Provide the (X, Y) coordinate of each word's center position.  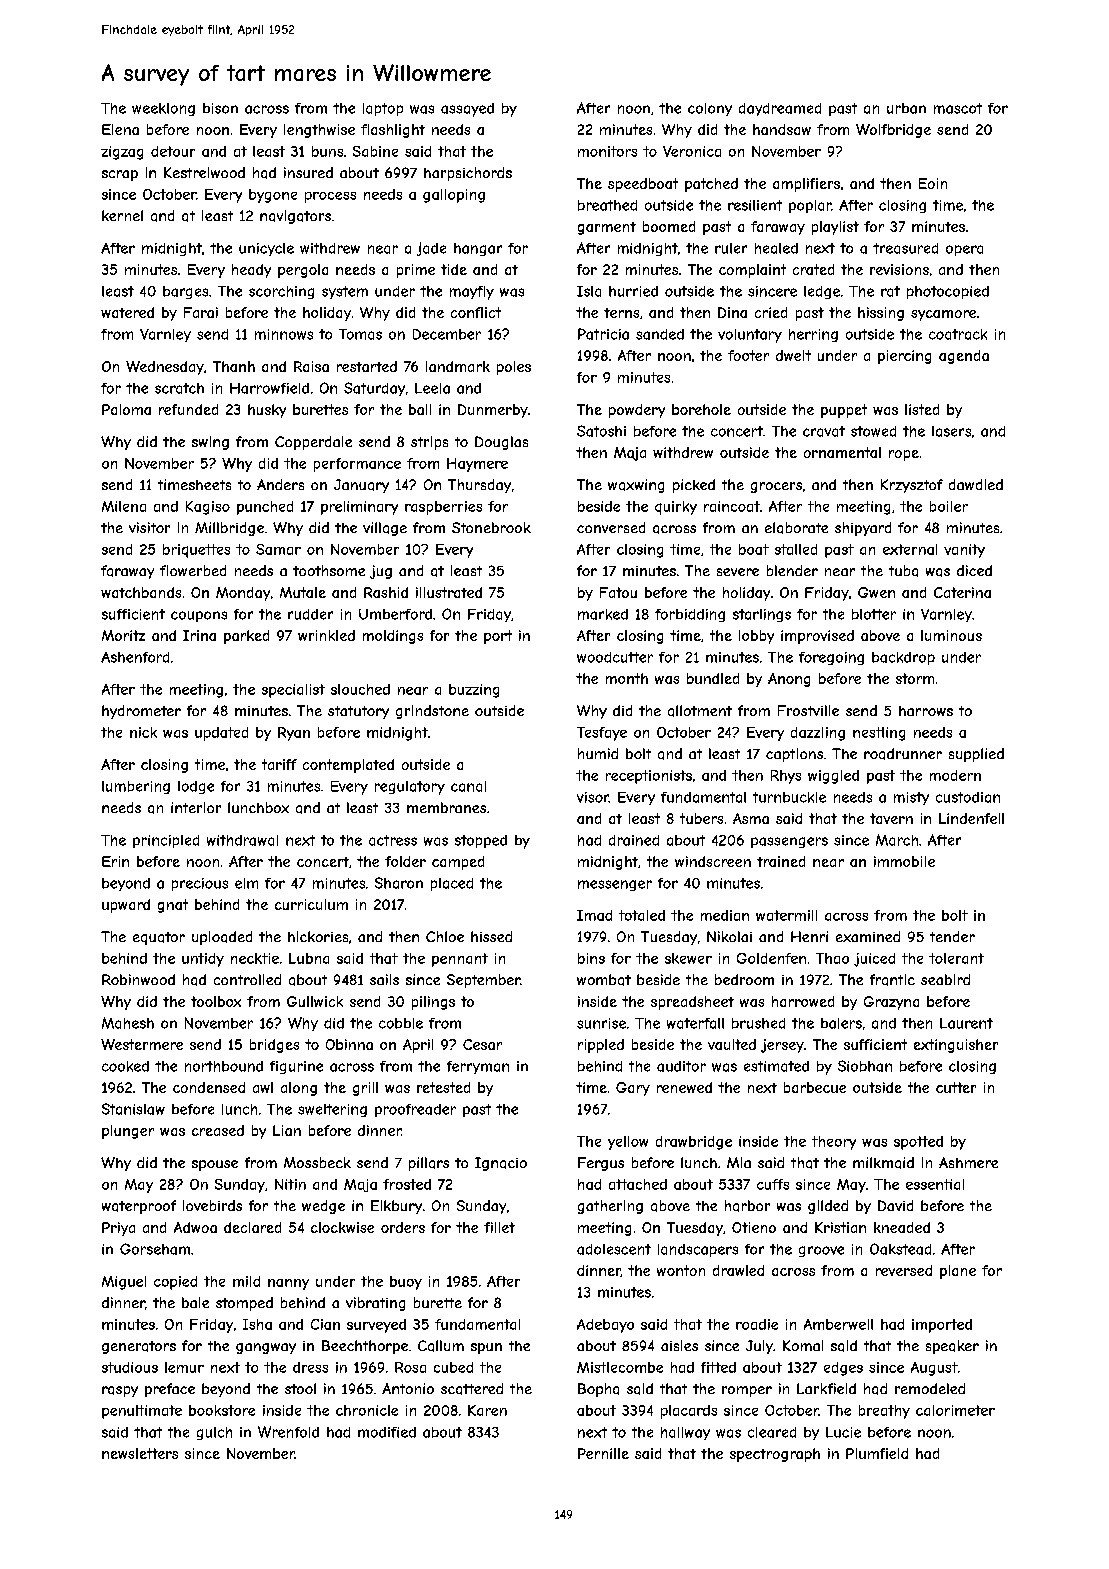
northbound (224, 1066)
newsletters (140, 1453)
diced (974, 570)
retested (443, 1087)
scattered (472, 1389)
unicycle (266, 249)
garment (607, 228)
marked (603, 614)
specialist (293, 691)
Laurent (966, 1023)
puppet (844, 411)
